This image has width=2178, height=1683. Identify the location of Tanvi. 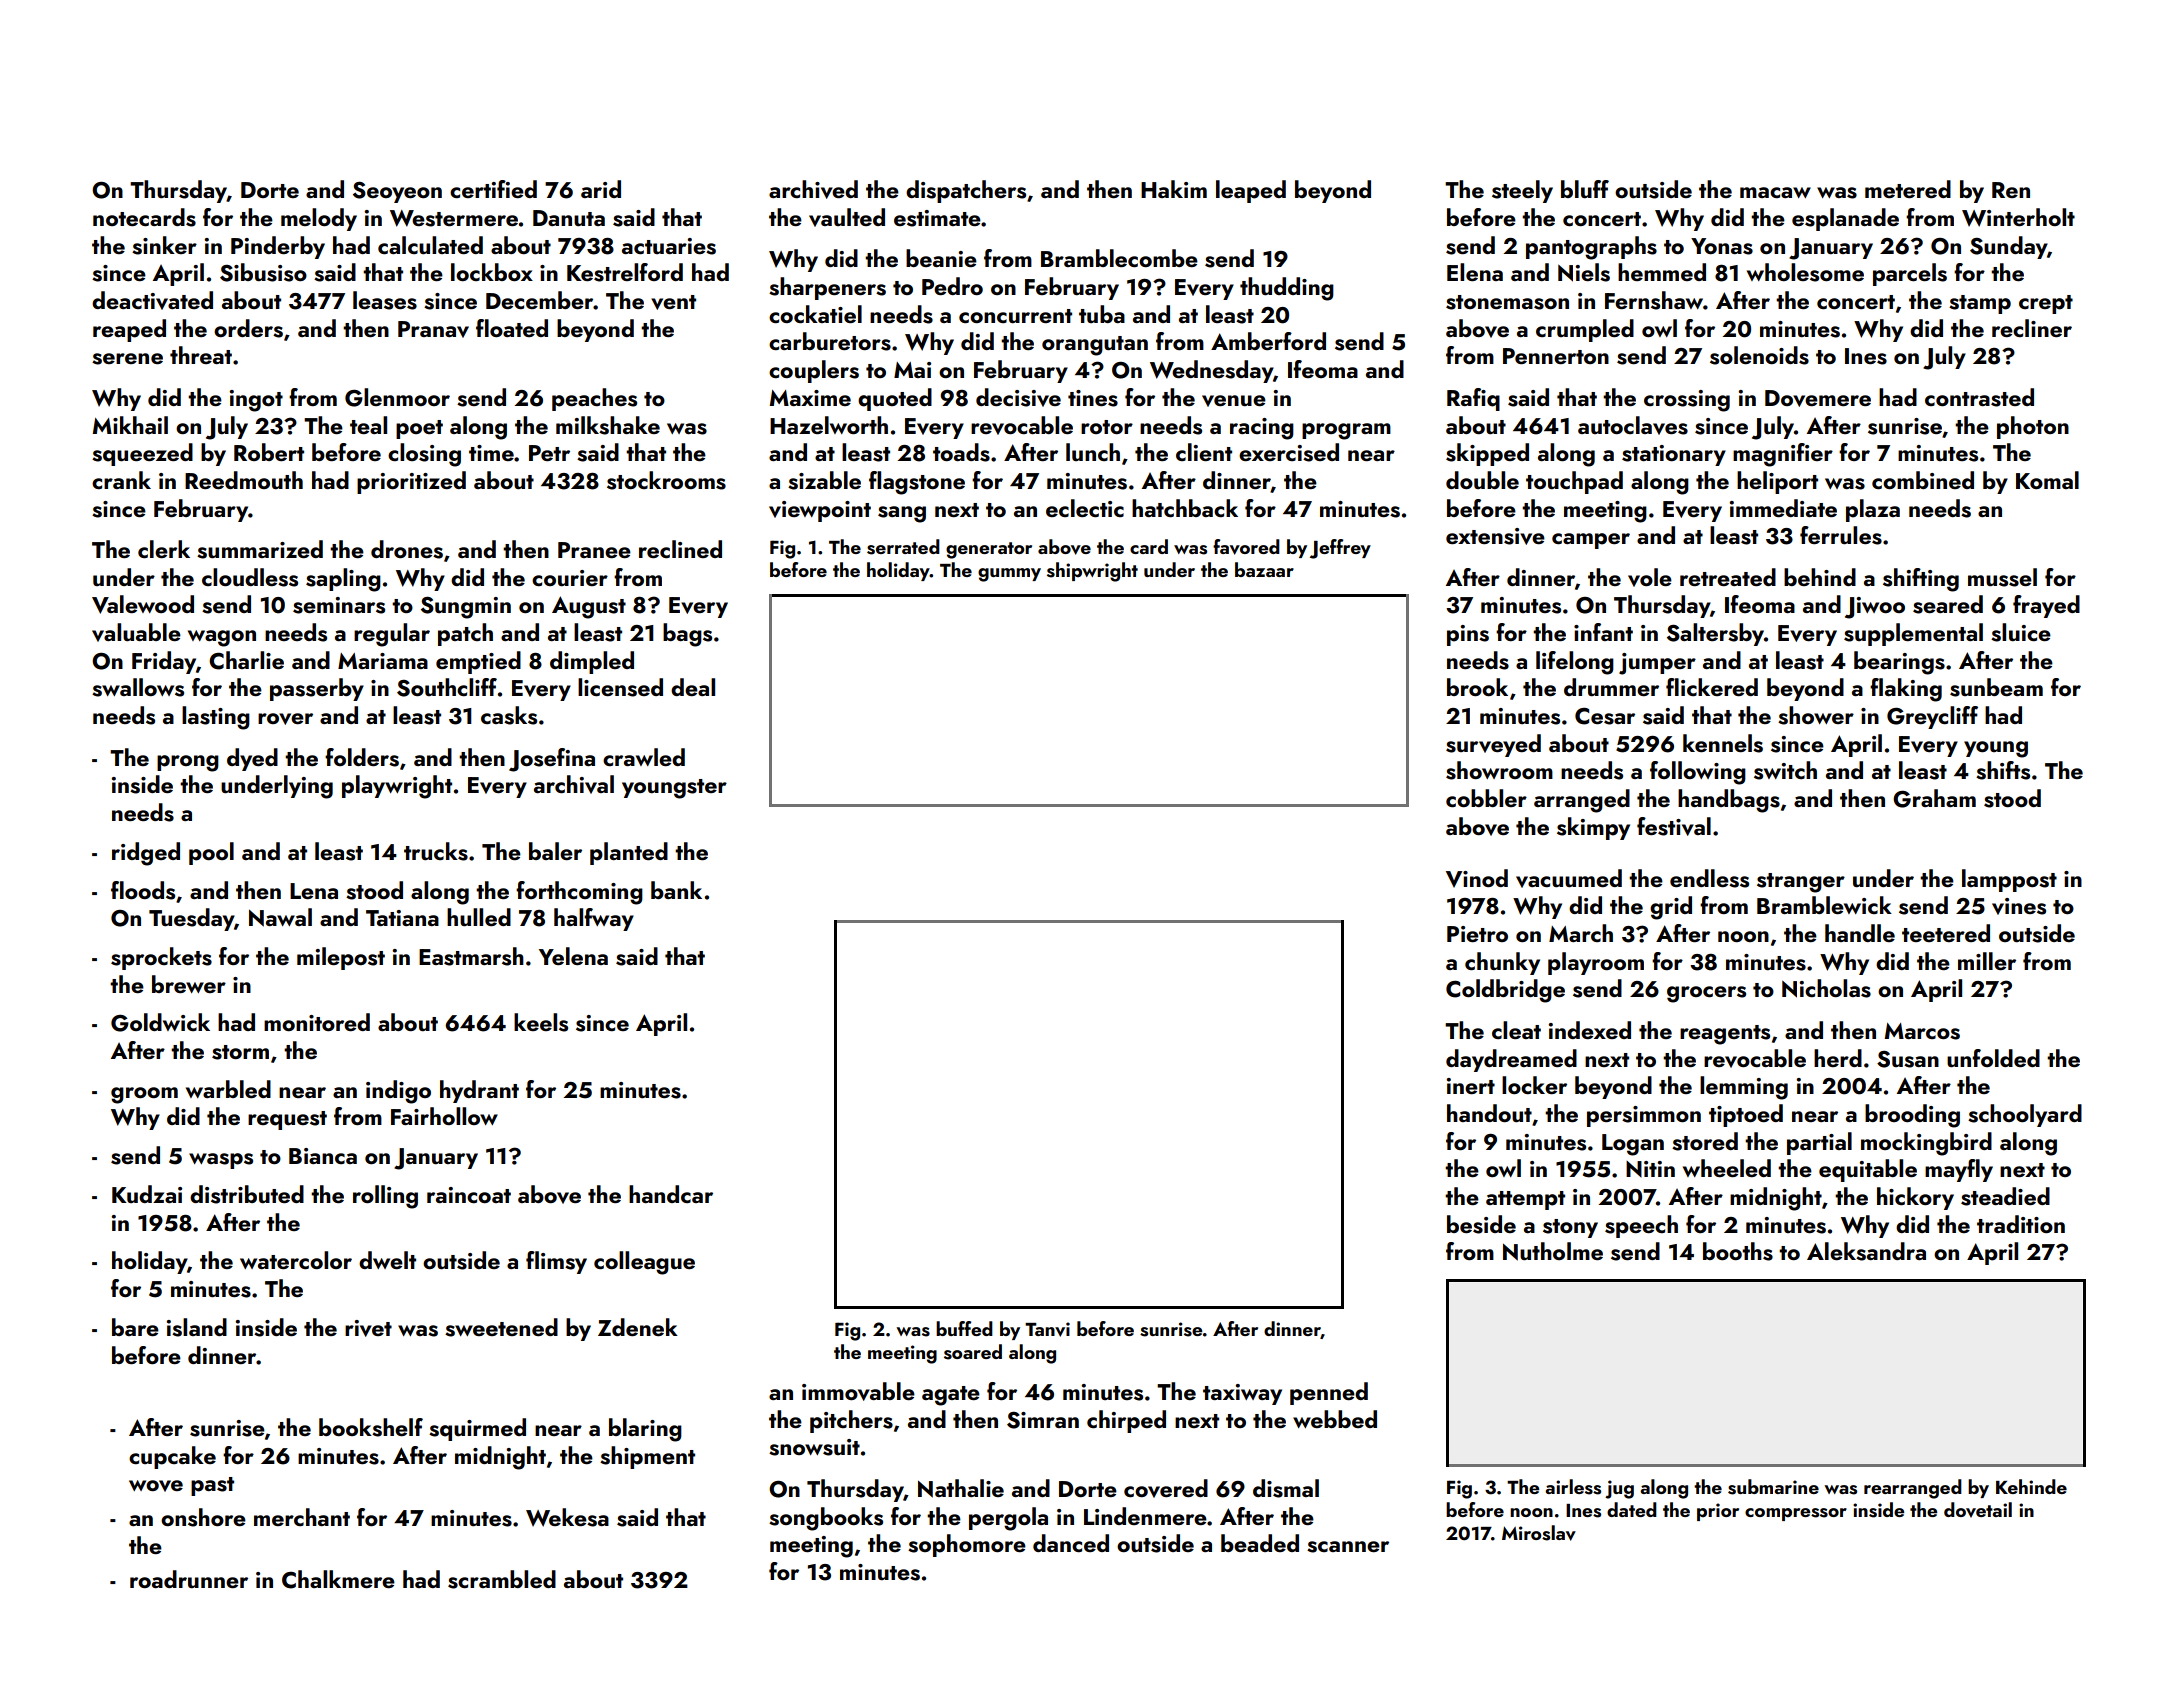
(1047, 1329).
